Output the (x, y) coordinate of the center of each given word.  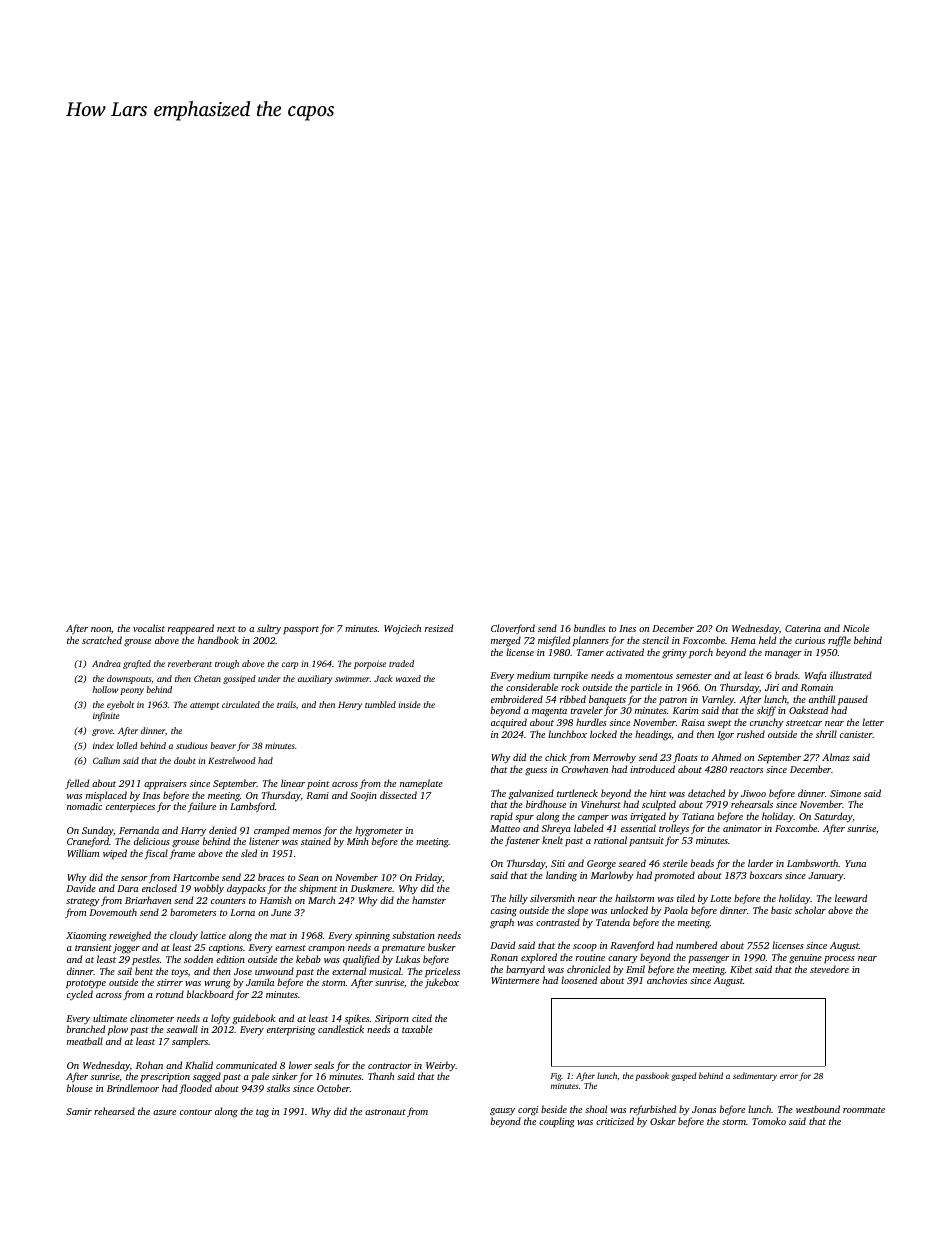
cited (422, 1018)
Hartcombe (196, 877)
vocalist (149, 628)
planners (591, 641)
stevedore (829, 969)
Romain (817, 687)
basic (781, 910)
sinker (285, 1076)
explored (539, 958)
